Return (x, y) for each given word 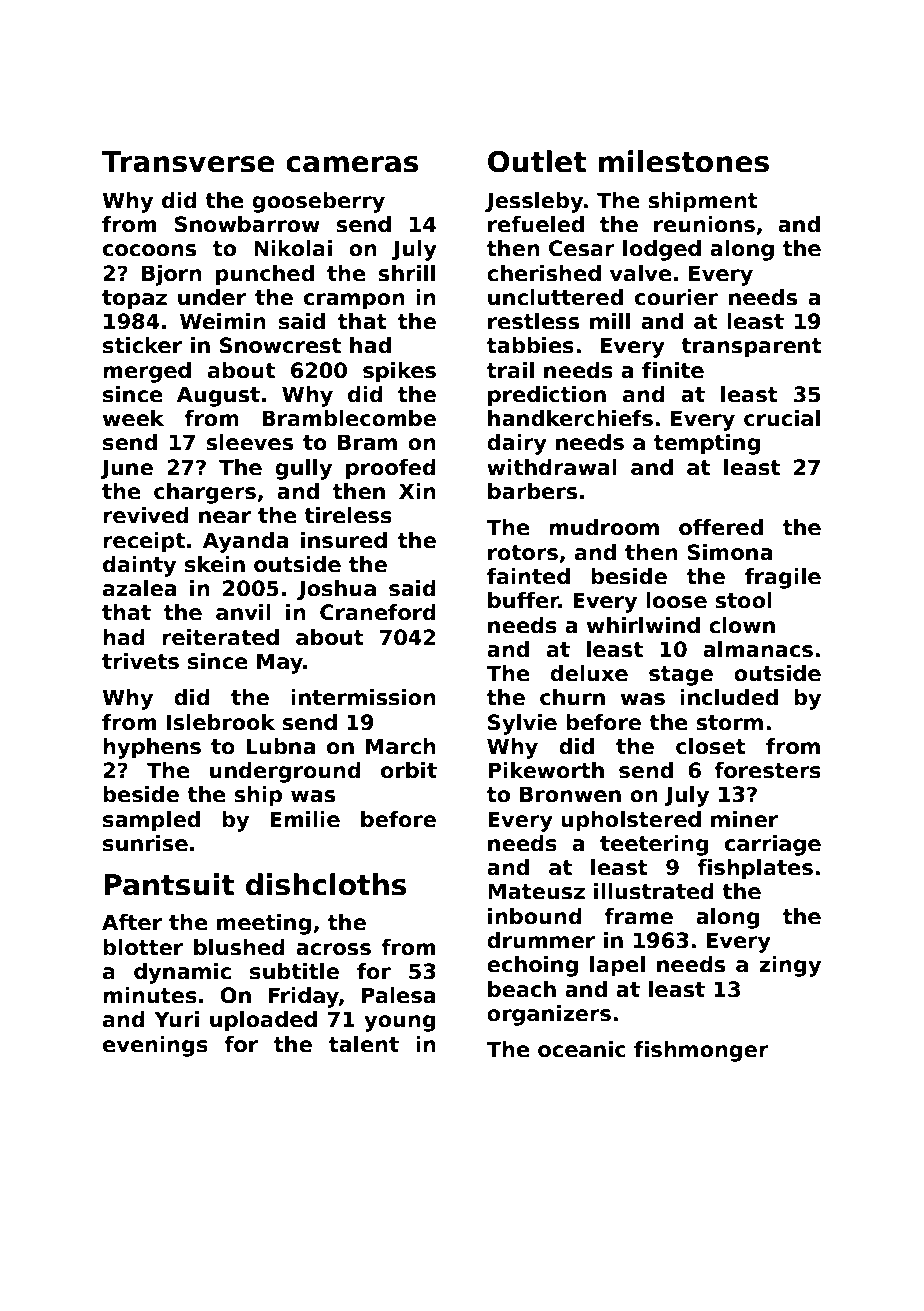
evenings (155, 1046)
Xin (417, 491)
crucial (782, 418)
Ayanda (245, 542)
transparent (751, 348)
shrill (406, 273)
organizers (549, 1015)
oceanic (582, 1049)
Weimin (223, 321)
